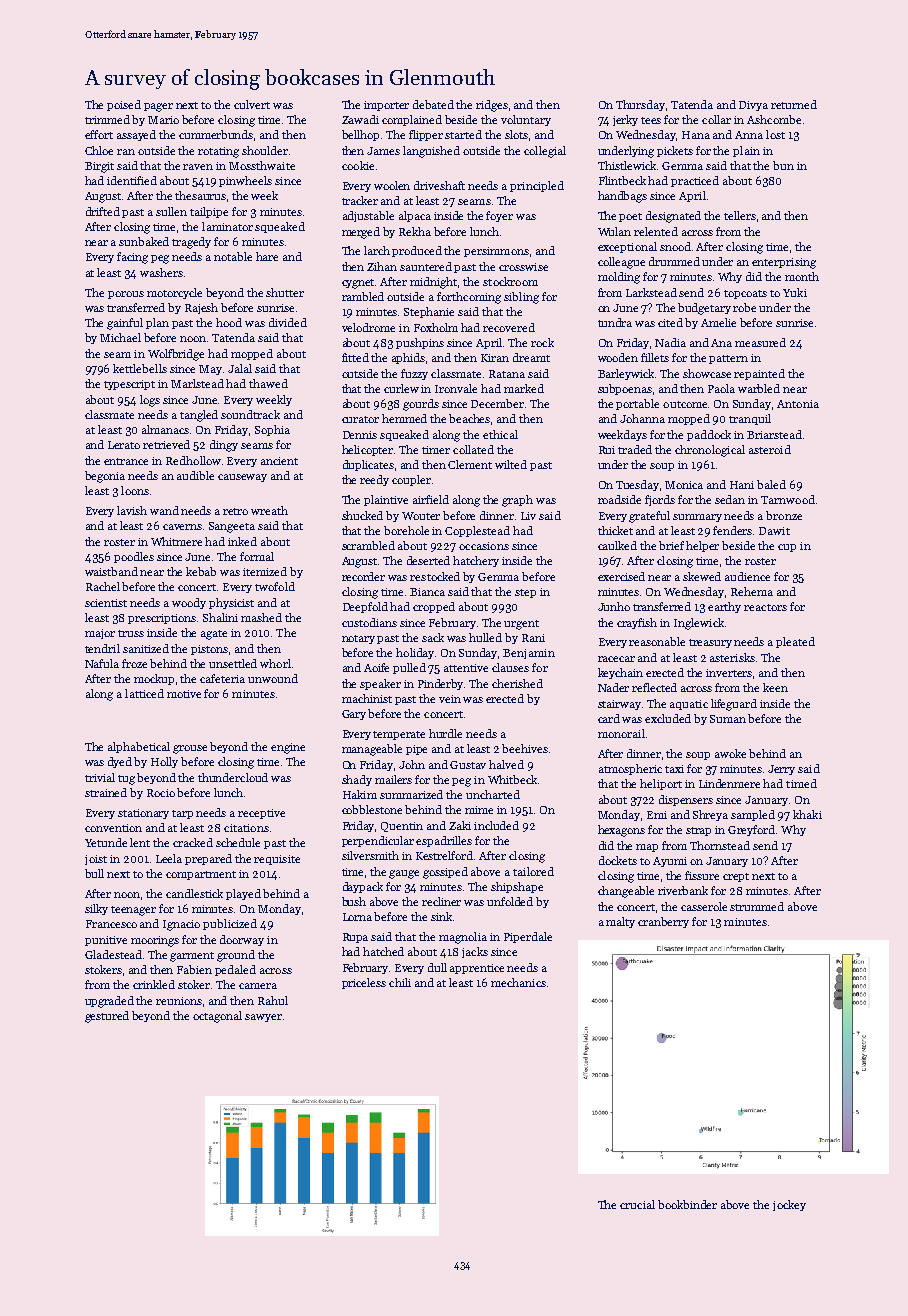 This screenshot has width=908, height=1316. I want to click on enterprising, so click(784, 263).
